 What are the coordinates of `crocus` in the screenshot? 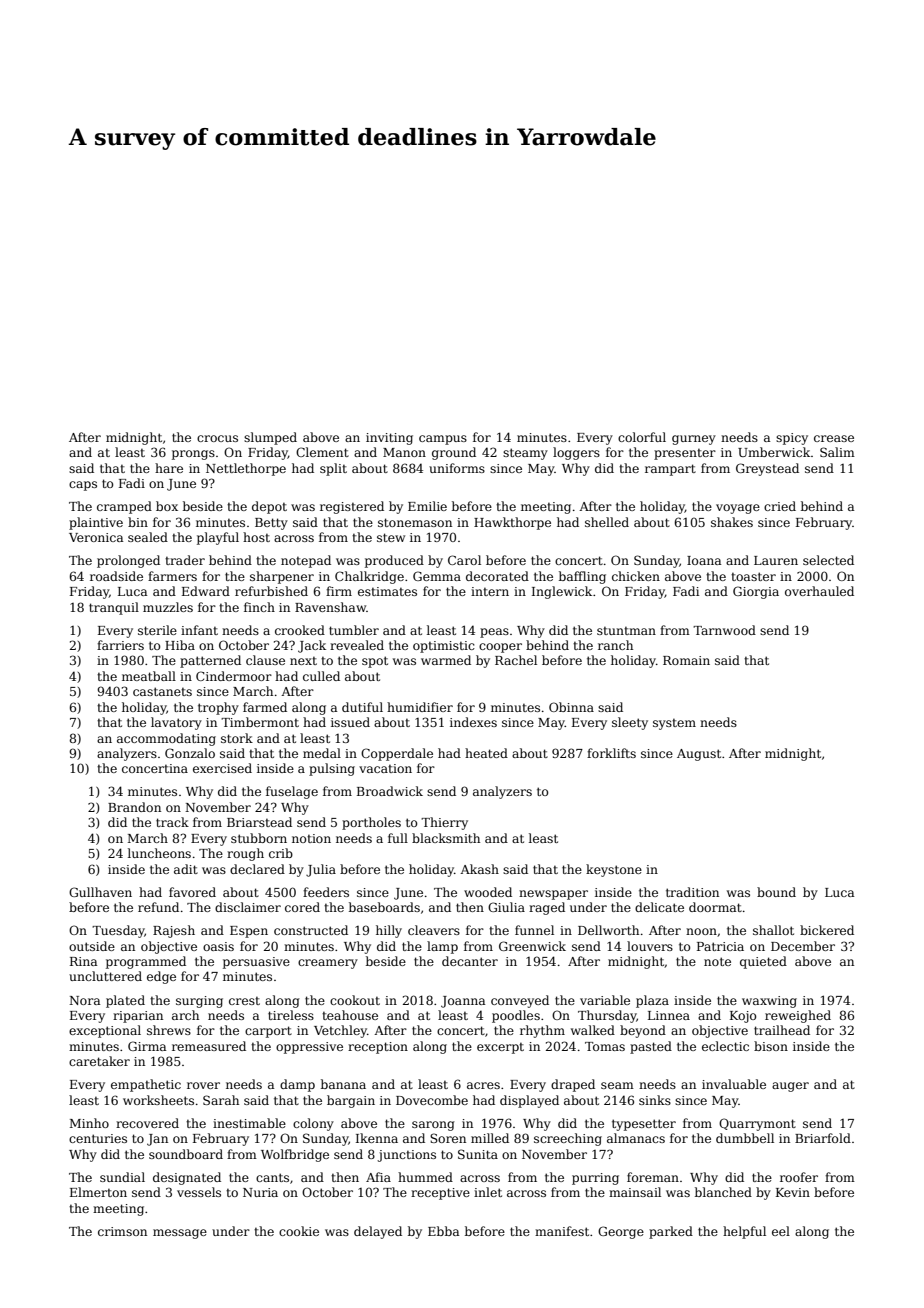 It's located at (217, 438).
